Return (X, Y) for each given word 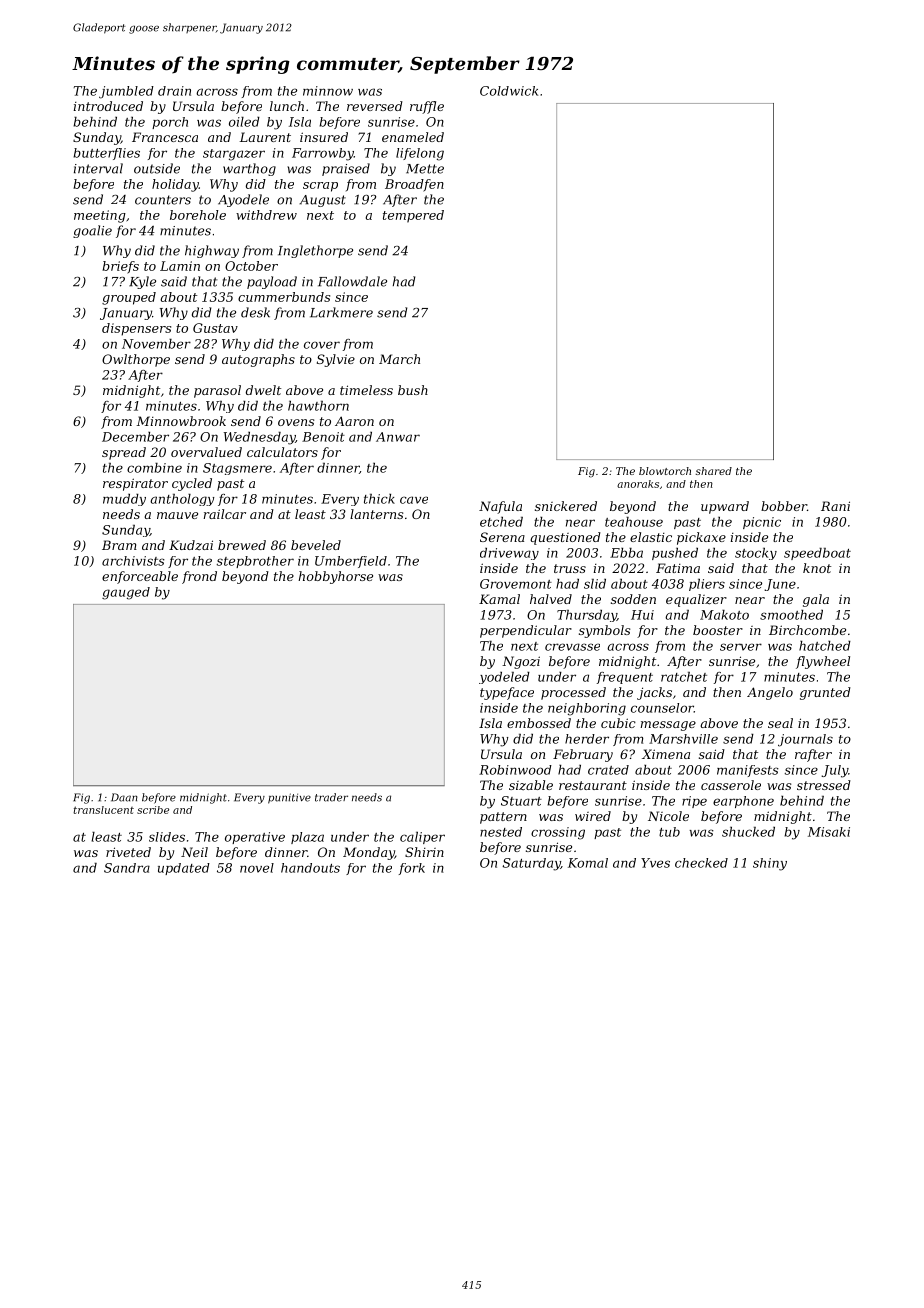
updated (184, 869)
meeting (100, 216)
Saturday (531, 864)
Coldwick (509, 91)
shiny (770, 864)
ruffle (427, 107)
